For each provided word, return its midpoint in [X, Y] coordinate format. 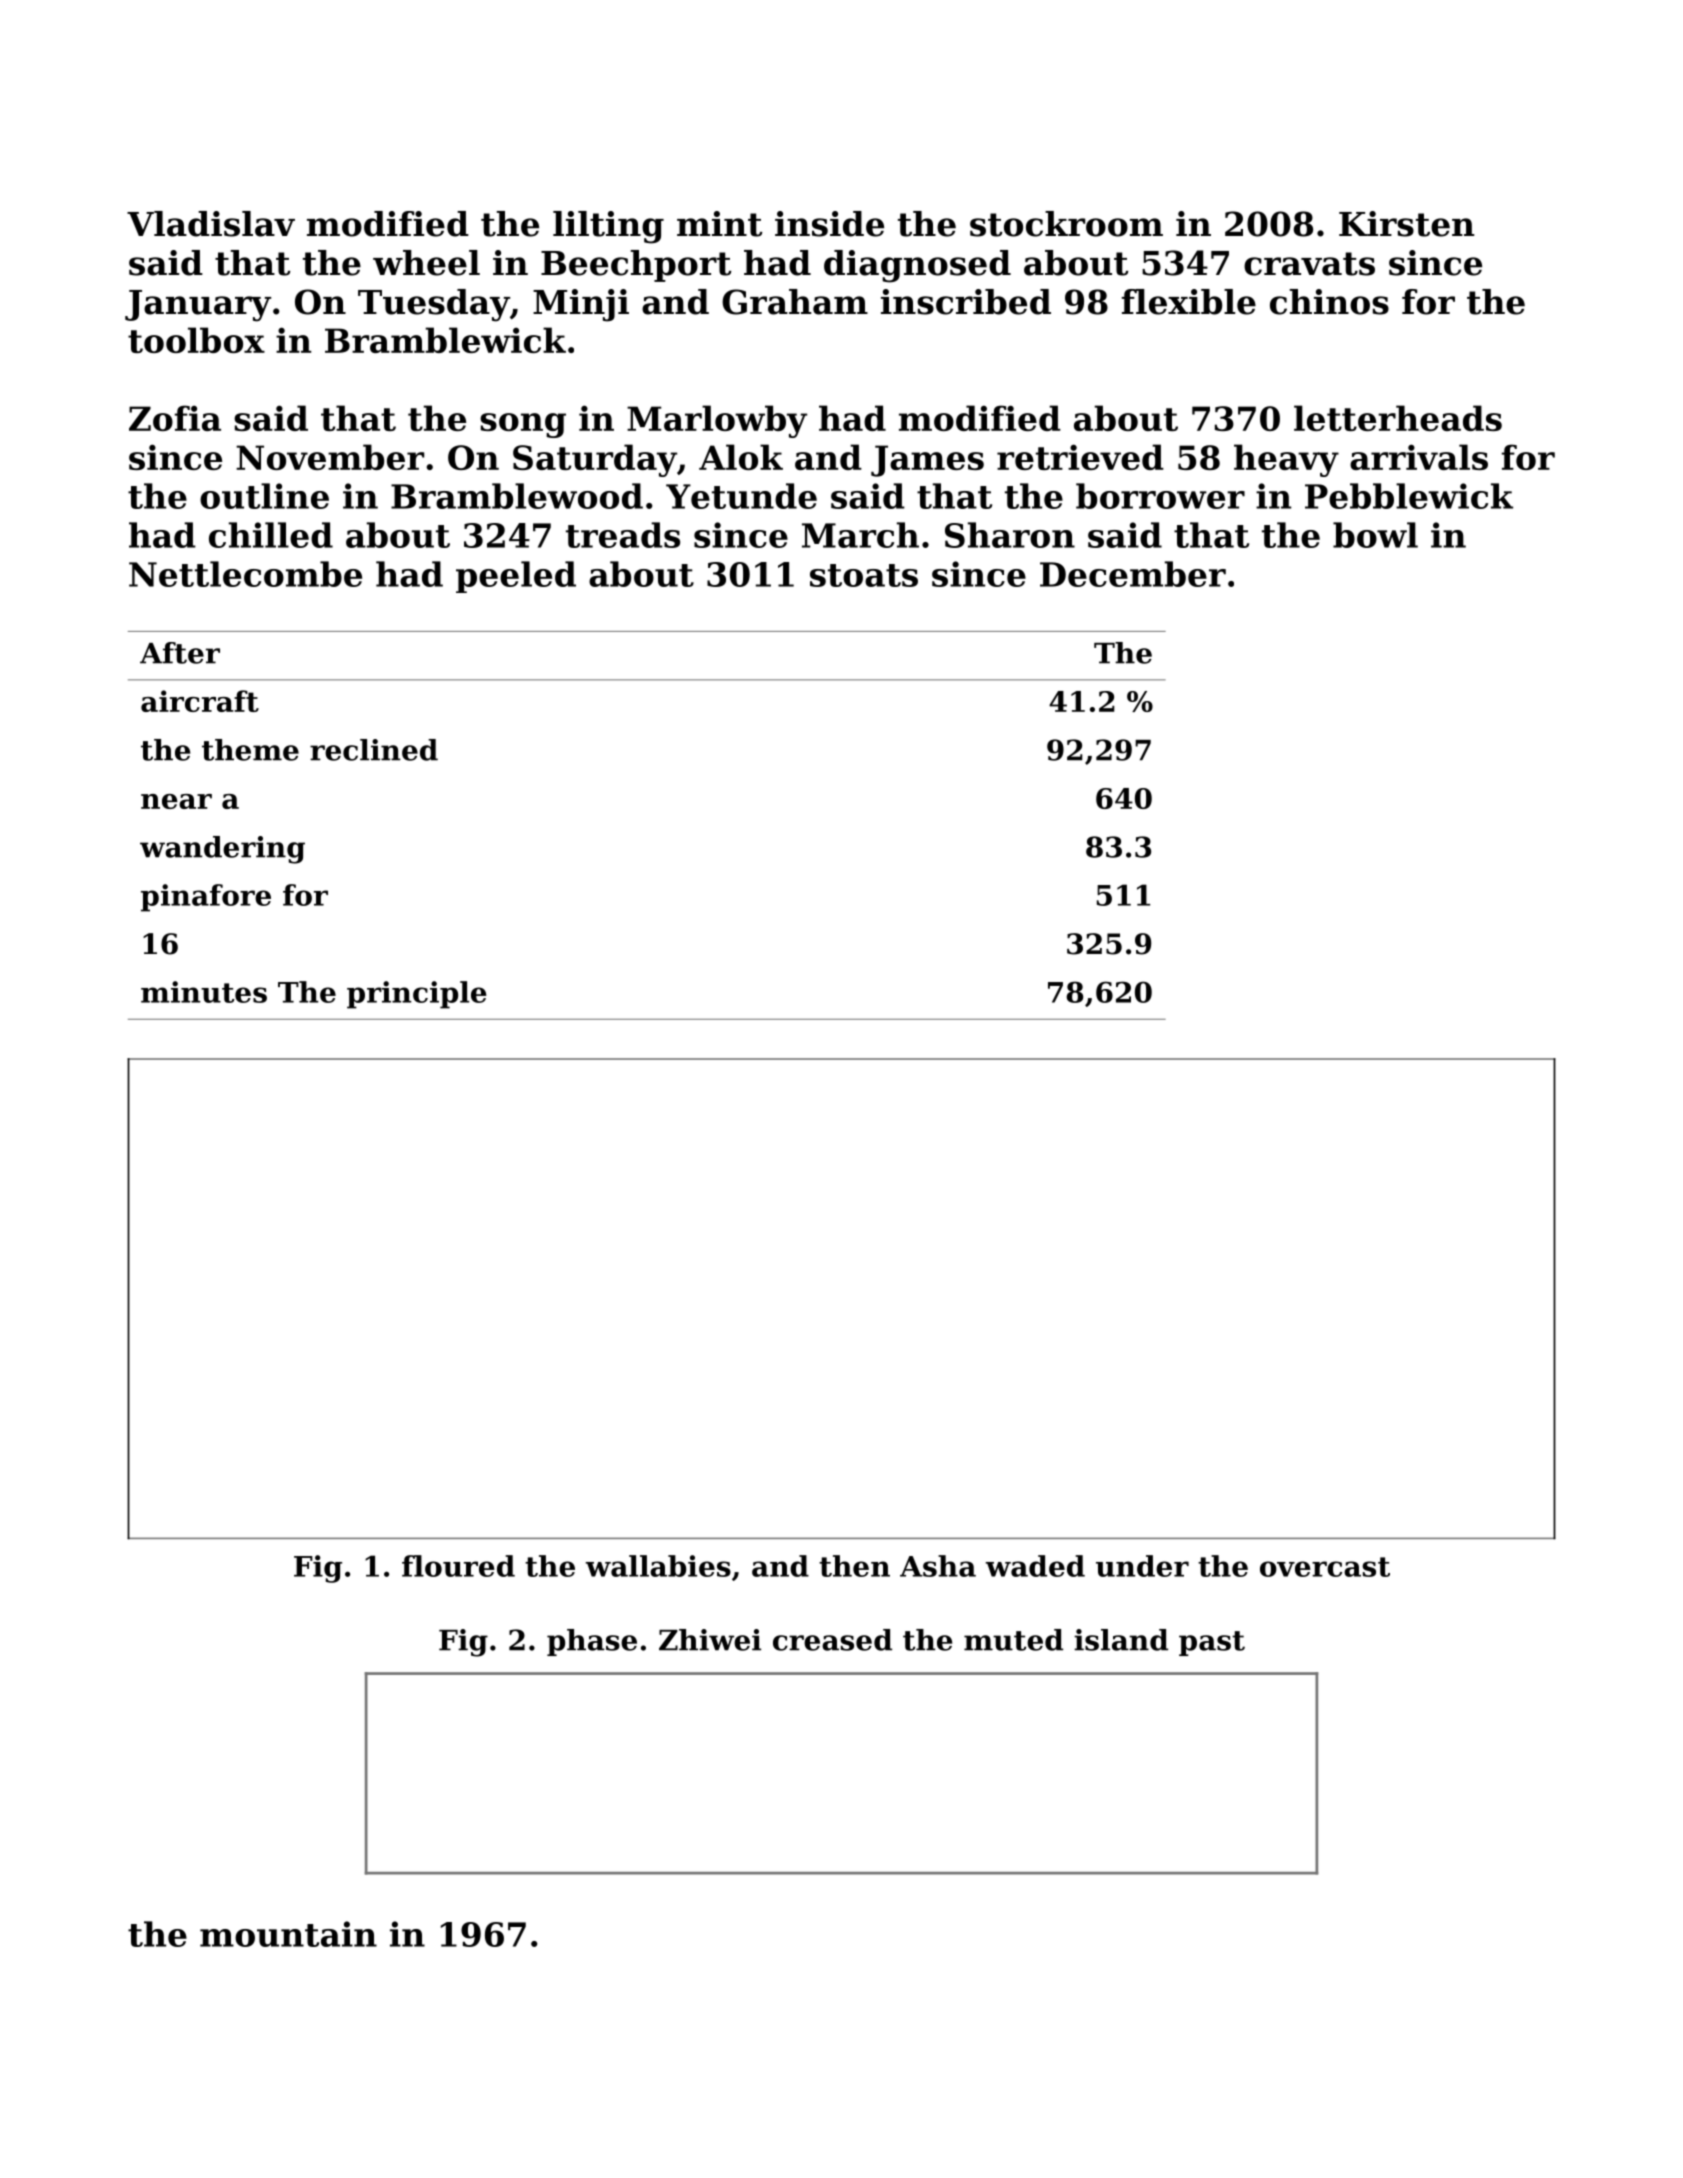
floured [458, 1566]
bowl [1375, 535]
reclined [374, 750]
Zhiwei [710, 1640]
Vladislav [211, 224]
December [1133, 574]
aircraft [200, 701]
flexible [1189, 302]
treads [623, 535]
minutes [204, 992]
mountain [288, 1934]
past [1212, 1643]
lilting [608, 227]
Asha [938, 1566]
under [1142, 1566]
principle [417, 995]
